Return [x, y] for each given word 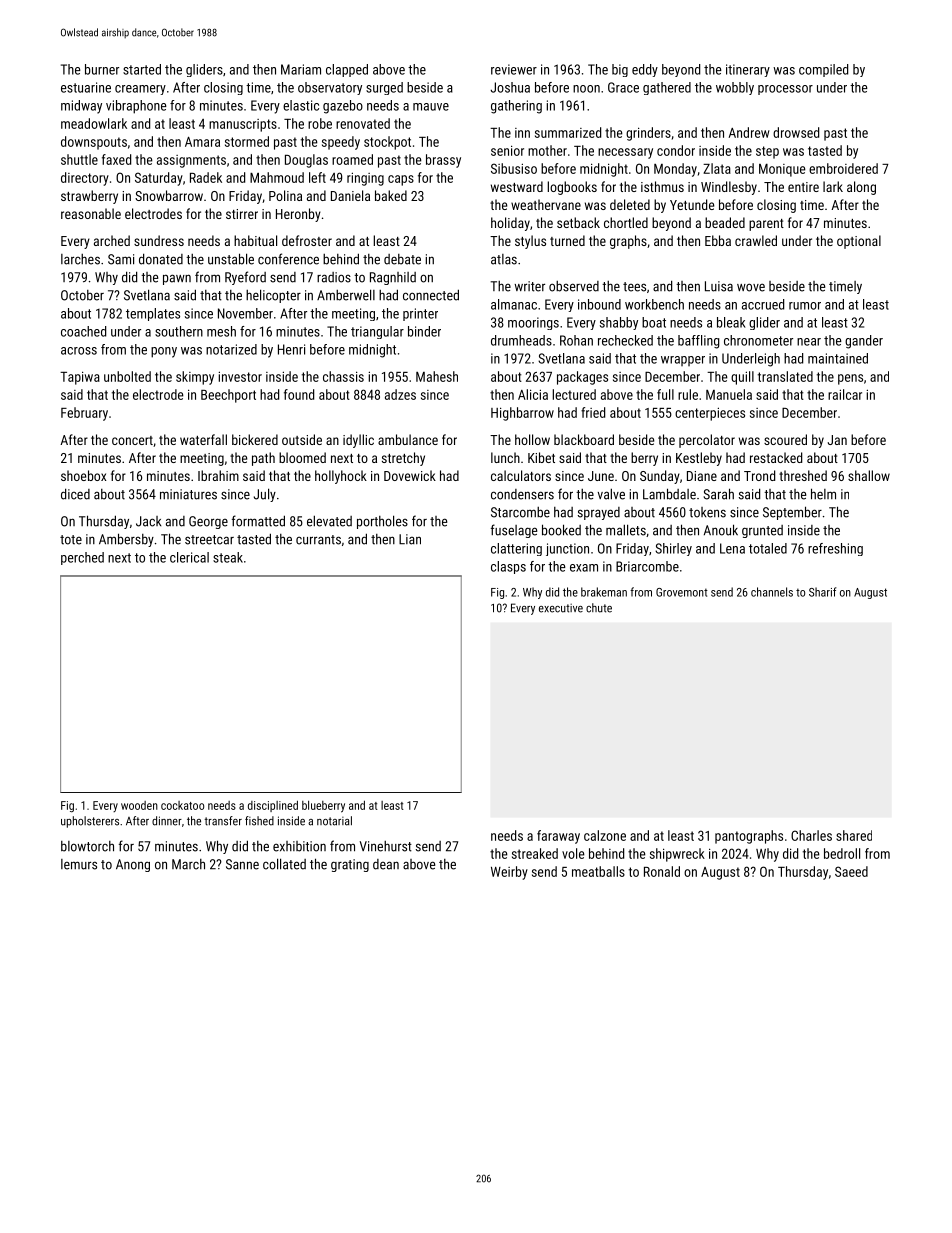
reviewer [514, 69]
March [188, 864]
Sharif [823, 592]
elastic [301, 105]
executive [561, 608]
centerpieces [710, 414]
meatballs [598, 871]
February [84, 414]
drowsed [796, 132]
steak [228, 557]
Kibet [541, 457]
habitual [255, 240]
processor [785, 90]
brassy [443, 161]
